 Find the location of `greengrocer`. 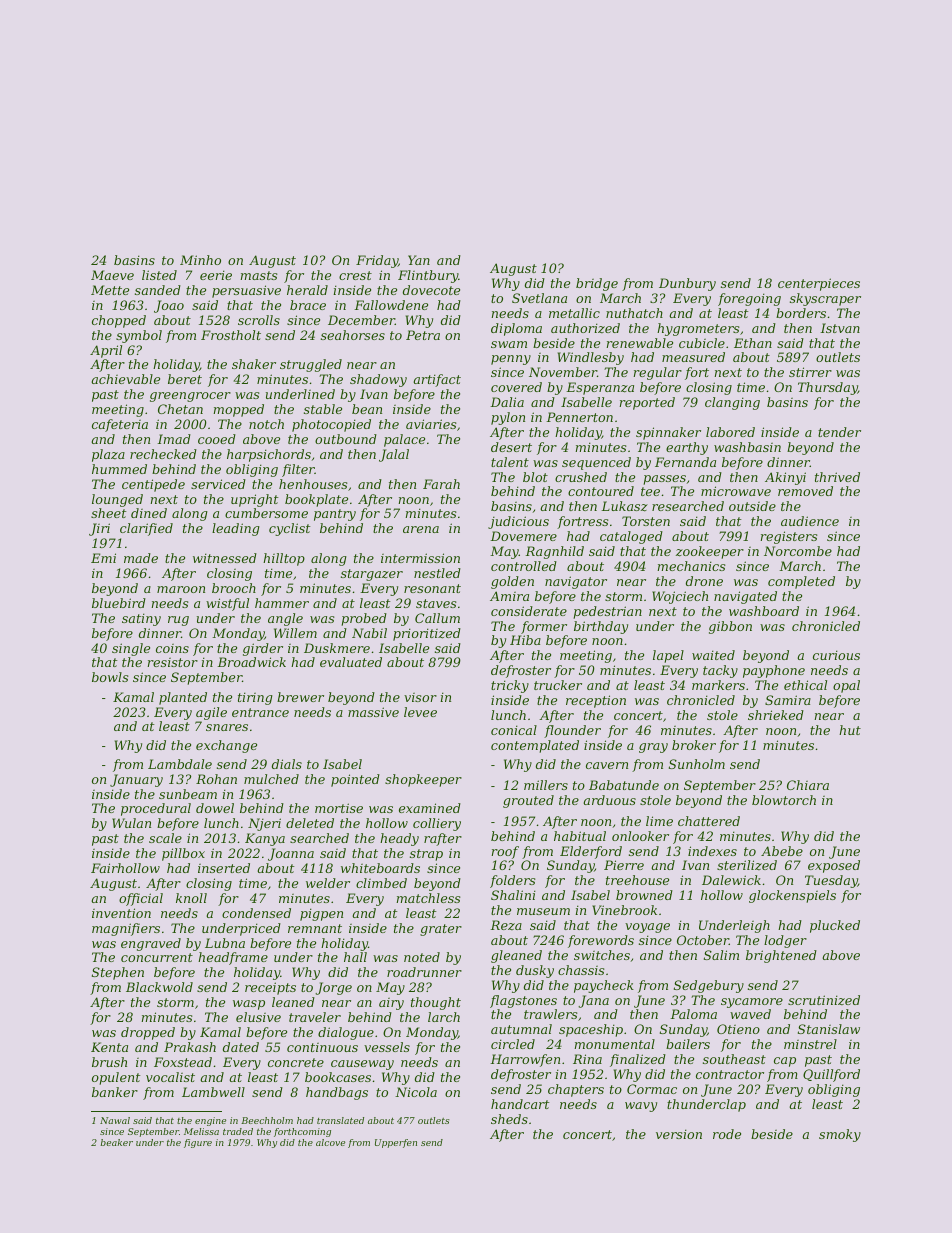

greengrocer is located at coordinates (190, 397).
